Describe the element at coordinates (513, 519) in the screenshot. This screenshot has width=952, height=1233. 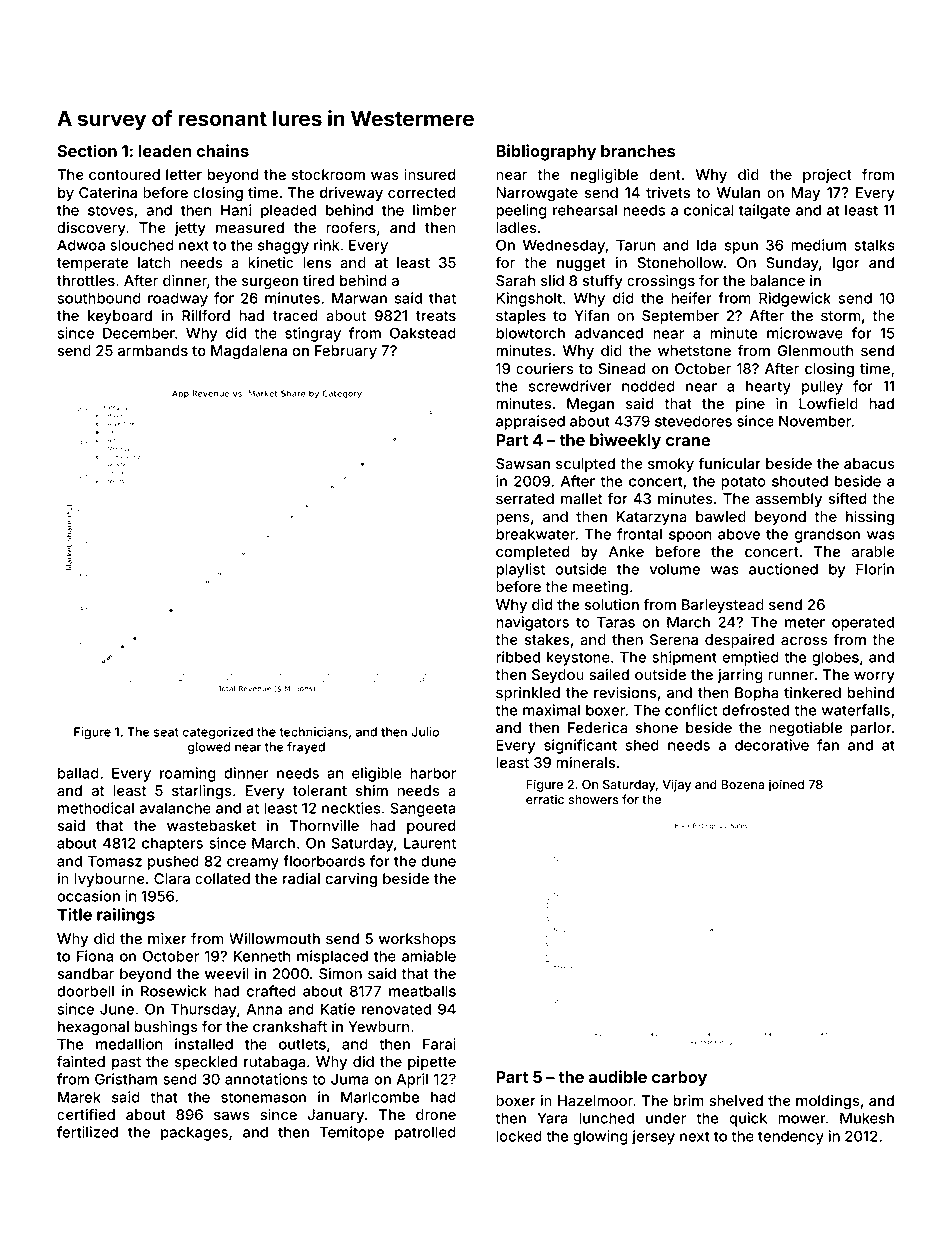
I see `pens` at that location.
